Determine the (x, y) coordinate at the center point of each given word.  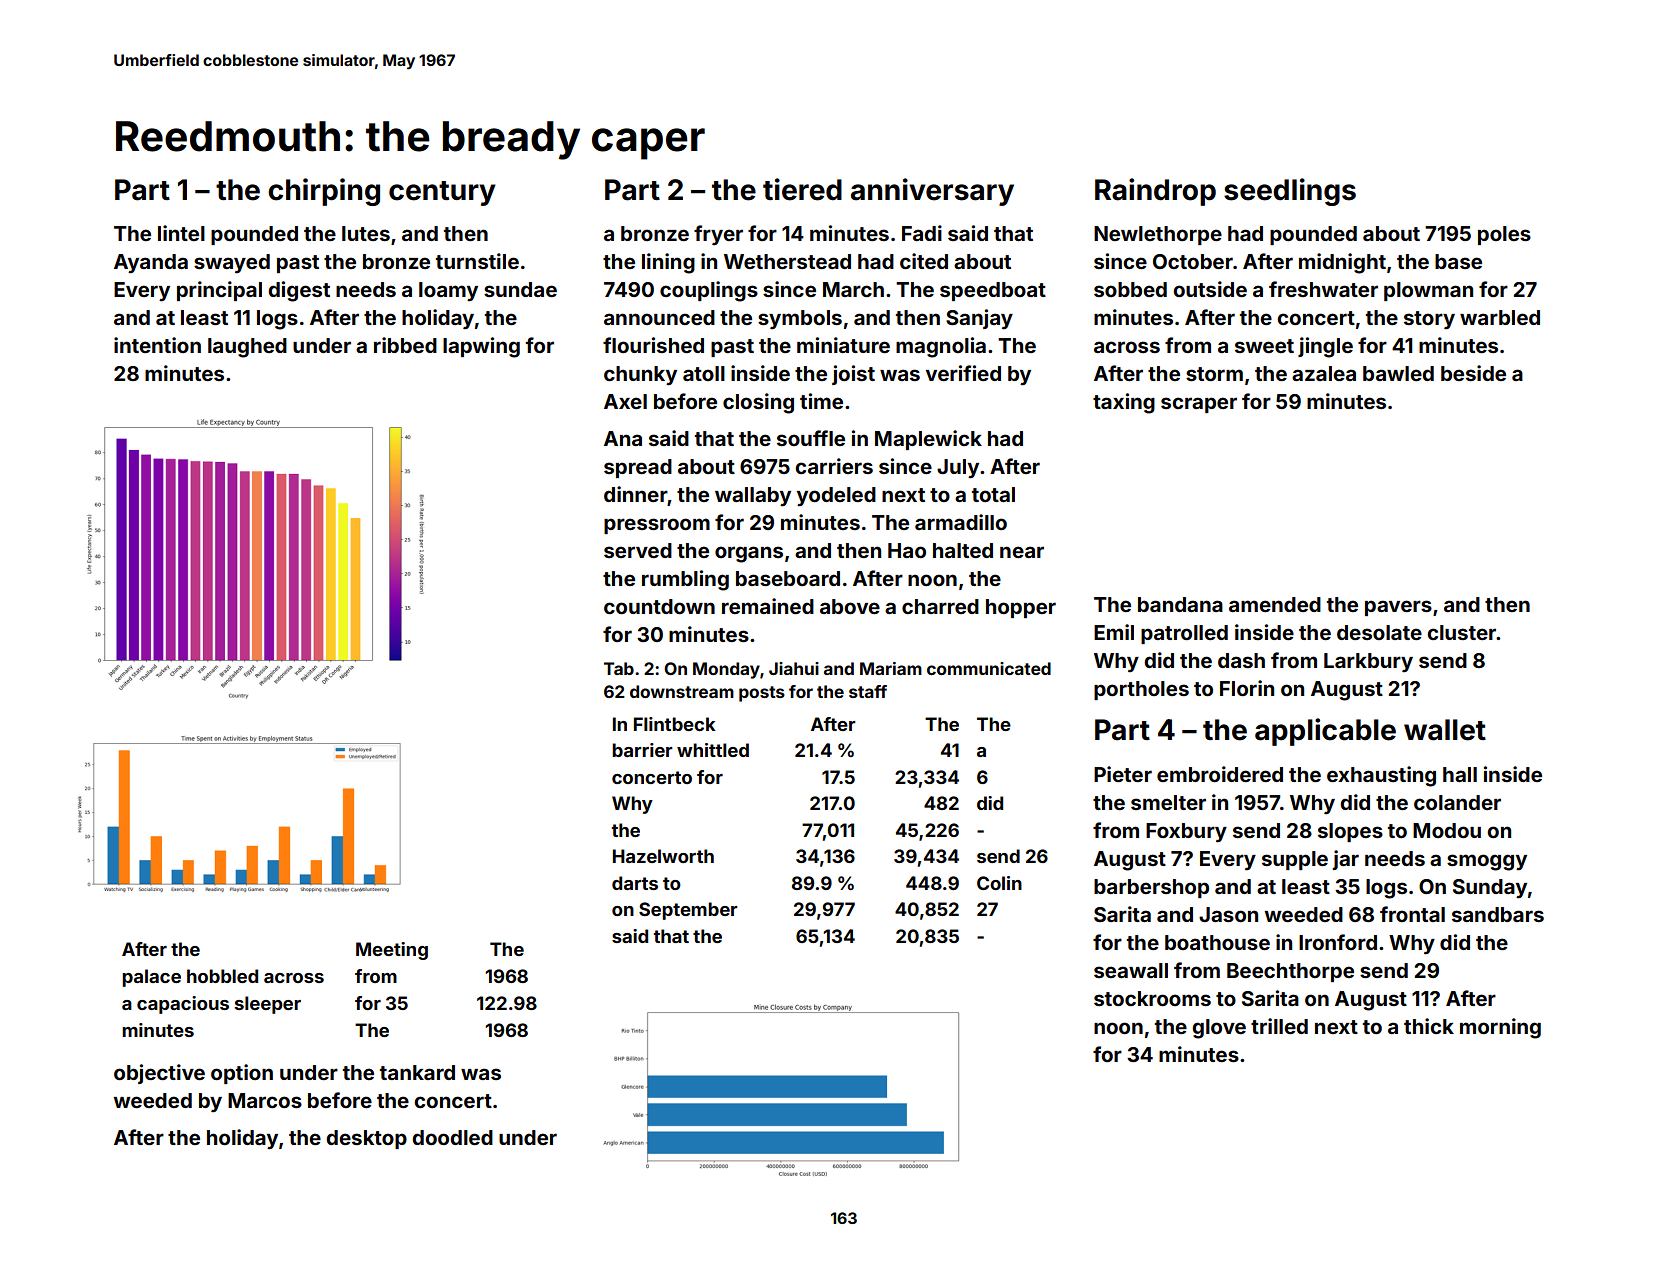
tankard (417, 1072)
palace (151, 978)
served (638, 550)
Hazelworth (663, 856)
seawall (1131, 970)
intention (157, 345)
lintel (181, 233)
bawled (1398, 373)
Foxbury (1186, 833)
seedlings (1290, 192)
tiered (802, 189)
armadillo (961, 522)
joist (853, 375)
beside (1473, 373)
